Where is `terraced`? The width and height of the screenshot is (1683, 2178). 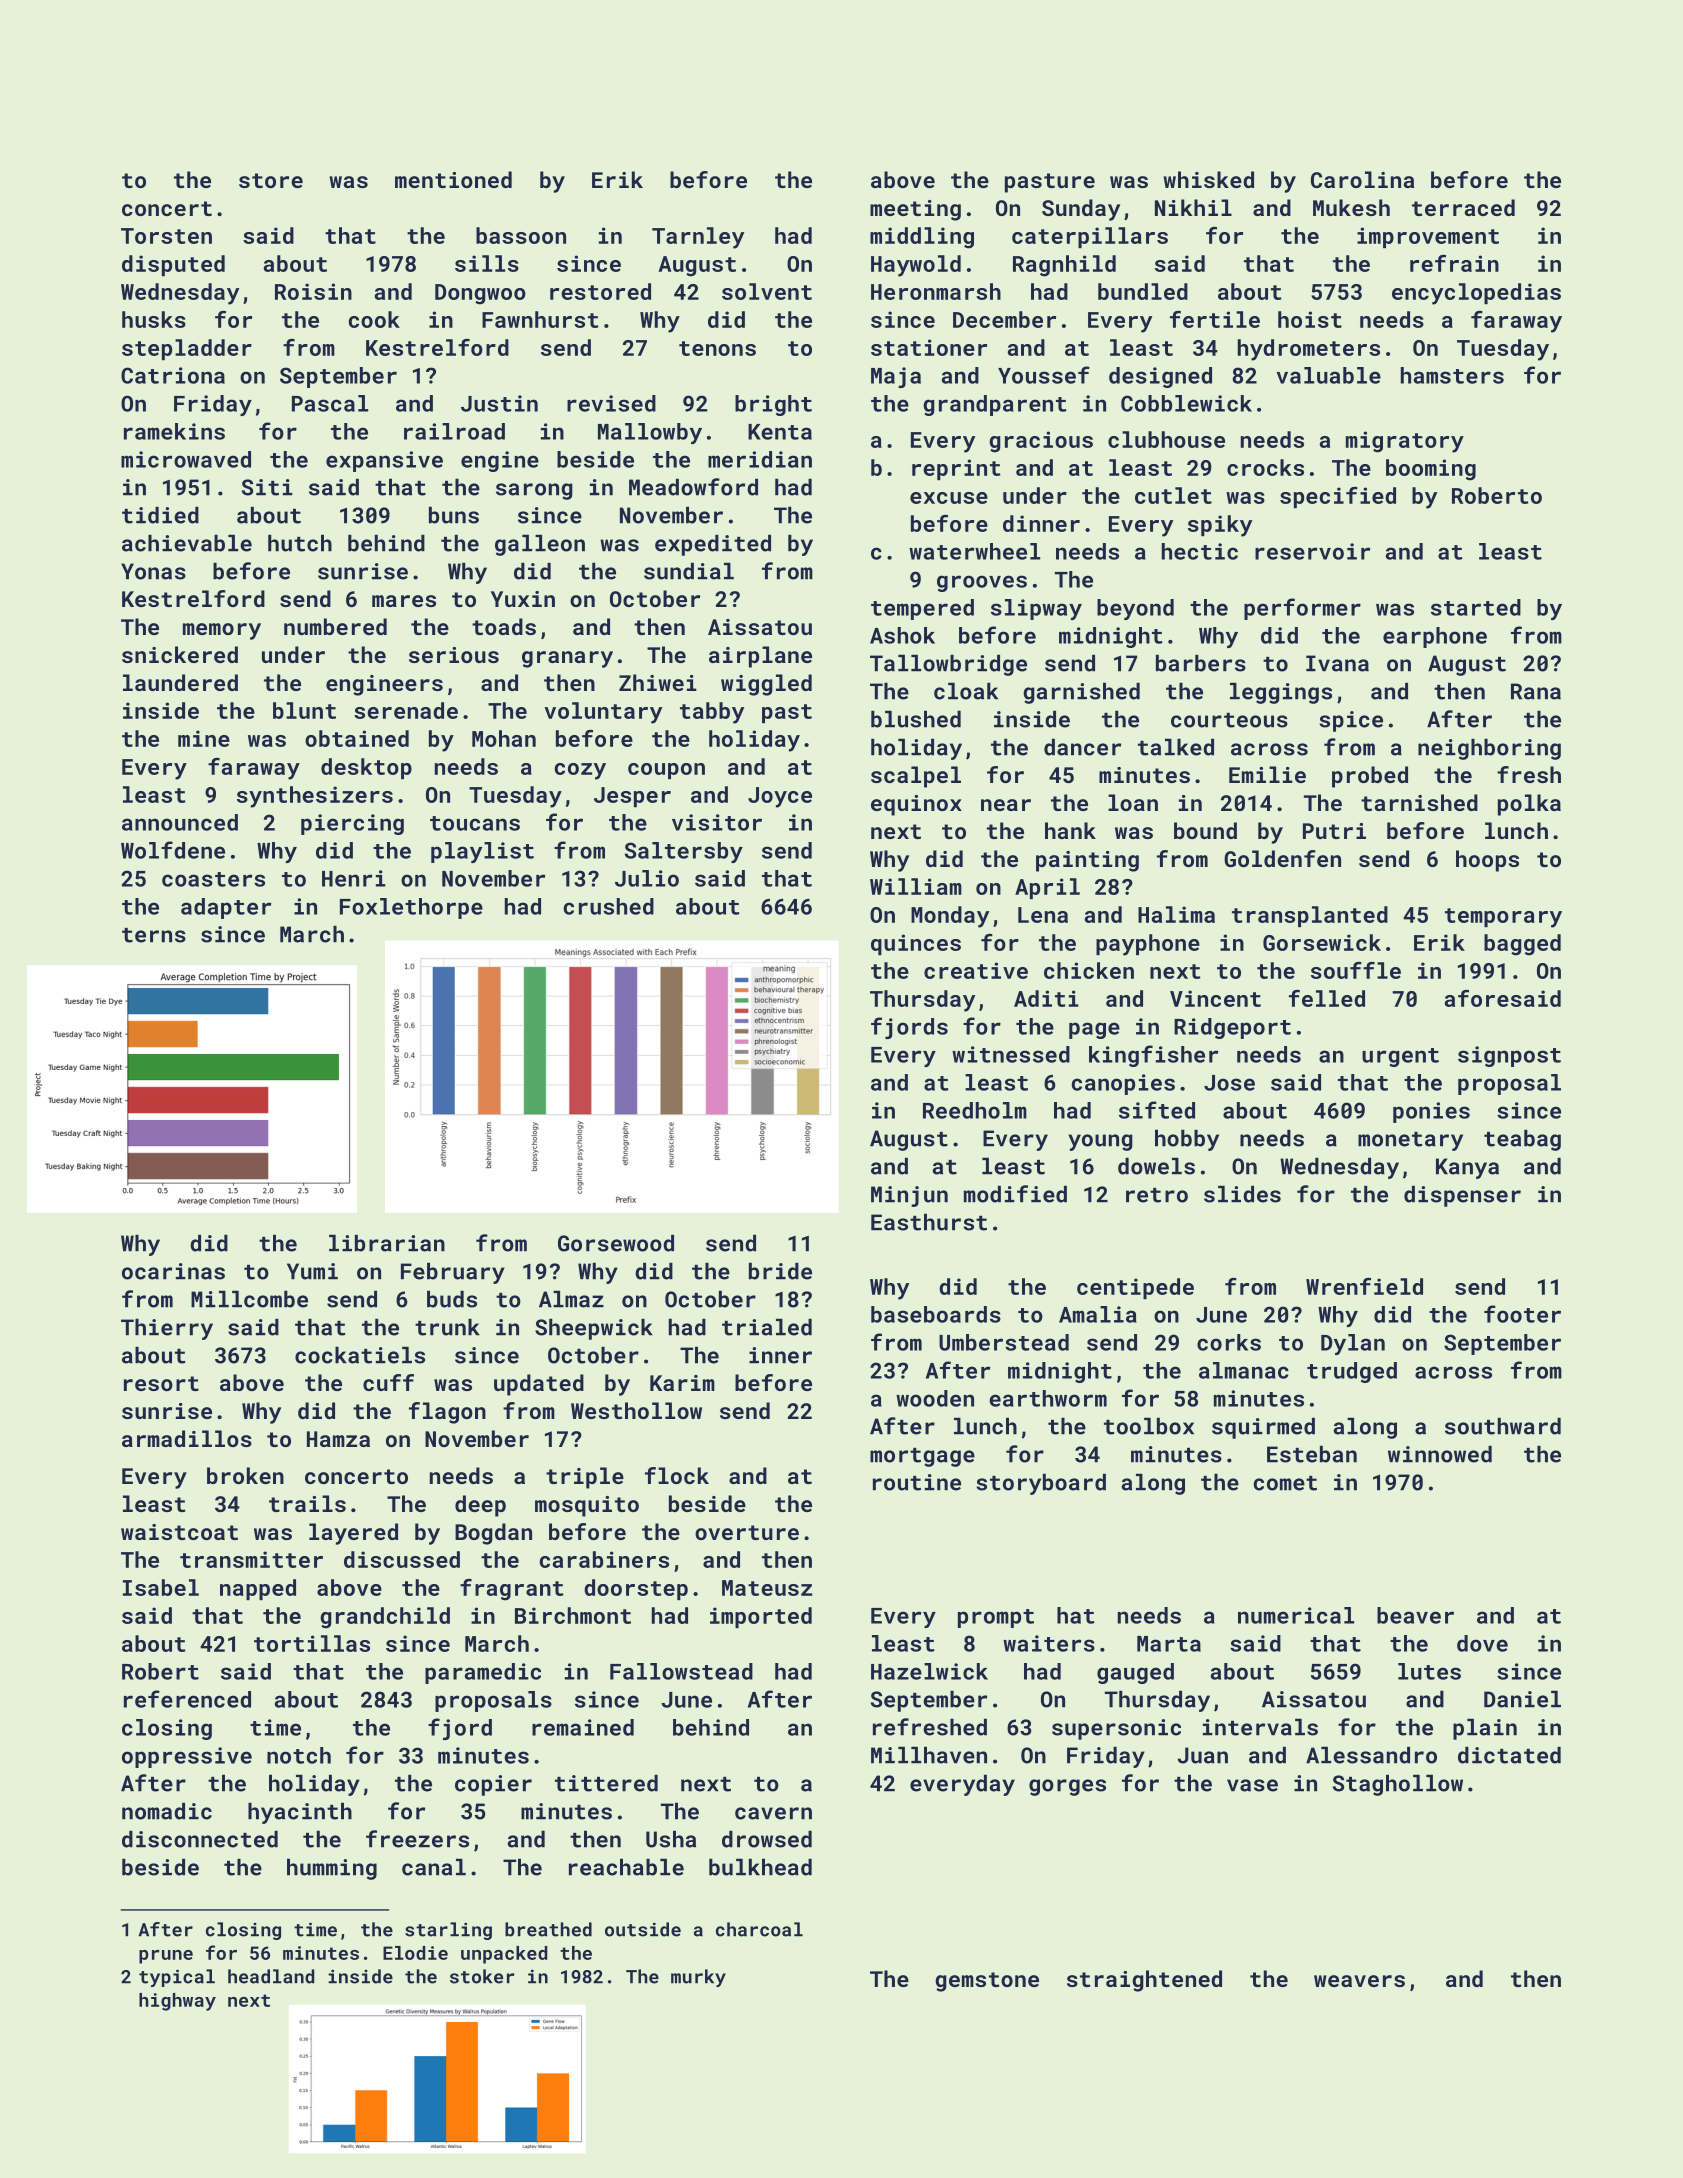
terraced is located at coordinates (1463, 207).
